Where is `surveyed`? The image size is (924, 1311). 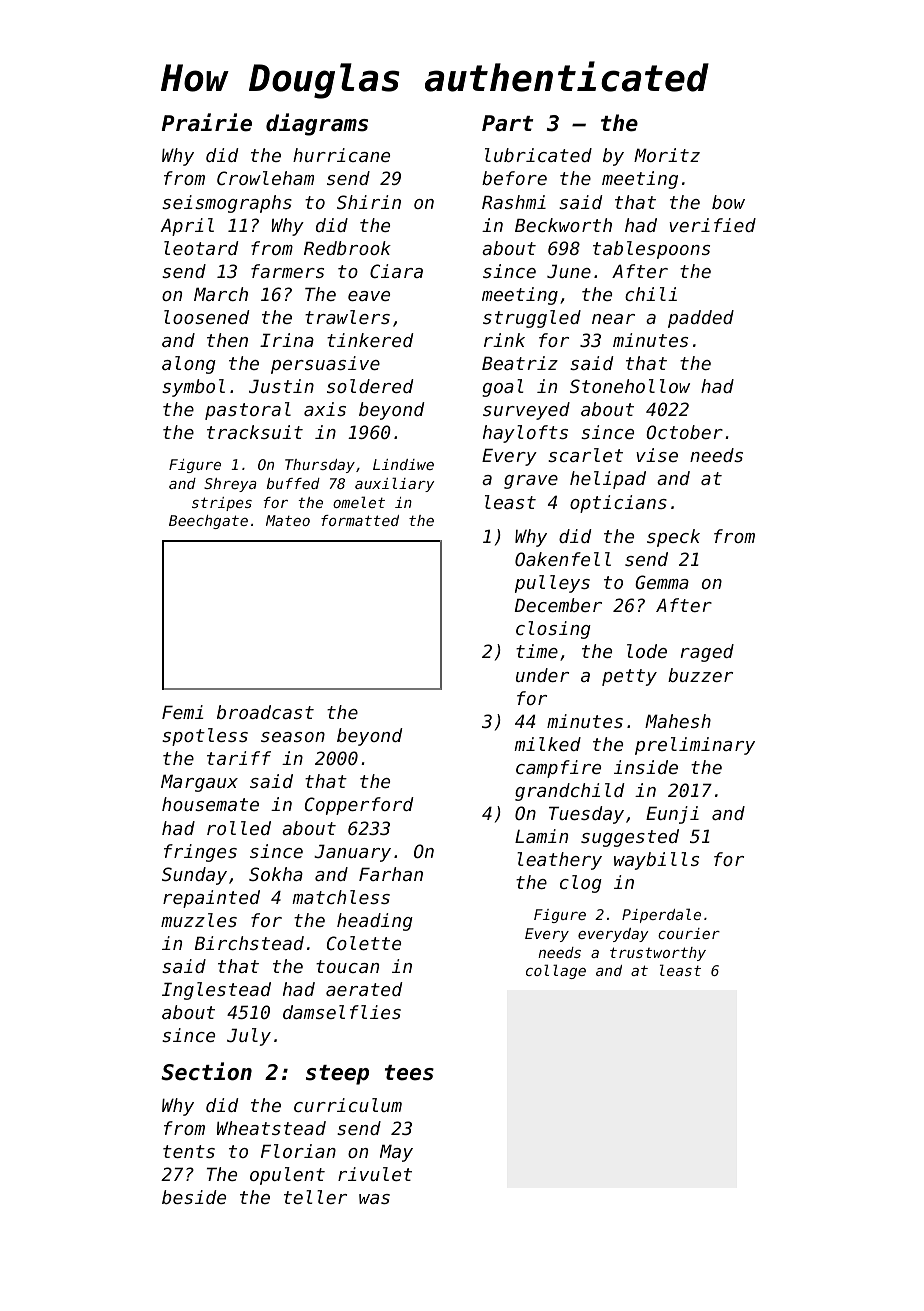
surveyed is located at coordinates (526, 411).
